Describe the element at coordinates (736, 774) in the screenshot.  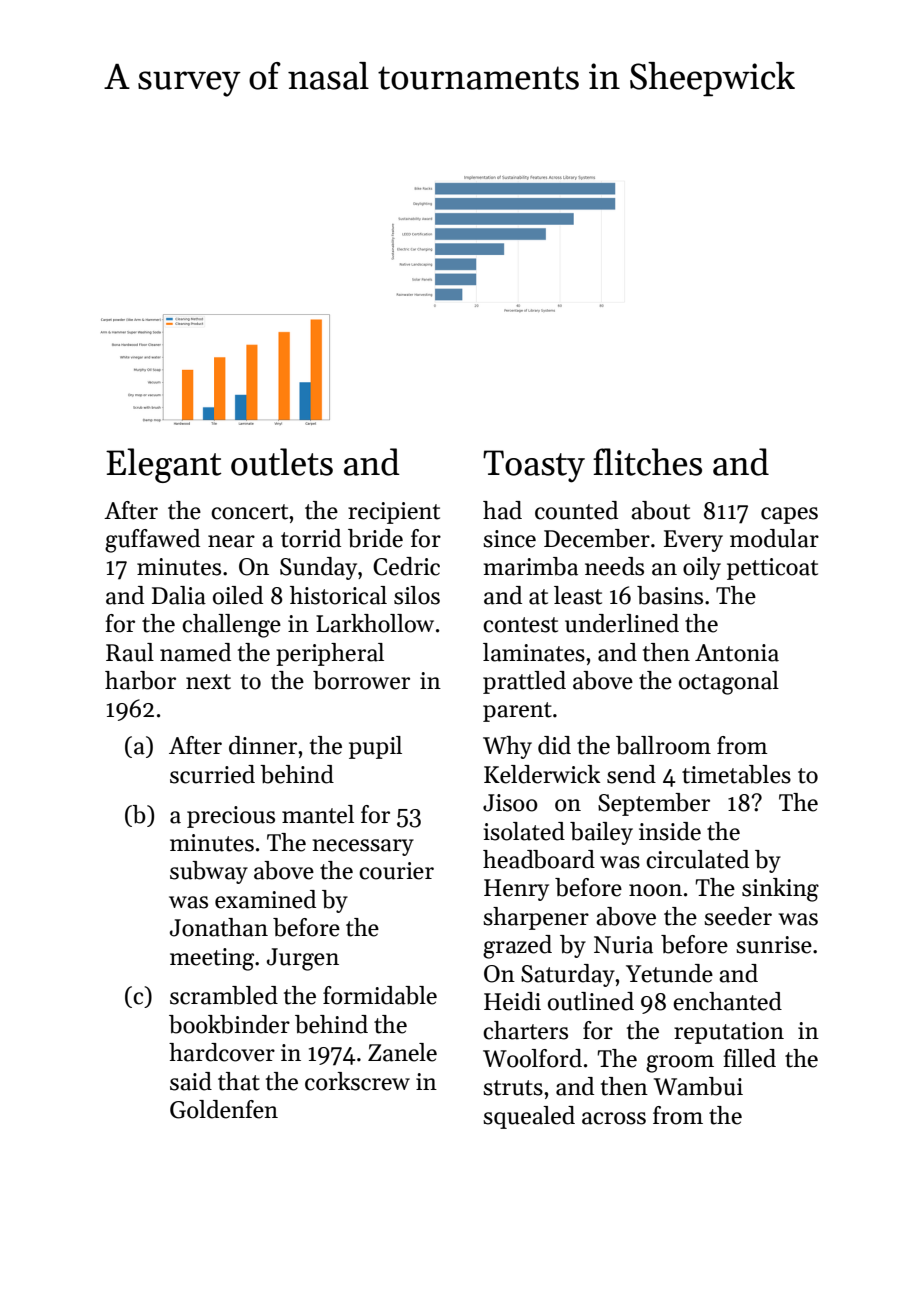
I see `timetables` at that location.
